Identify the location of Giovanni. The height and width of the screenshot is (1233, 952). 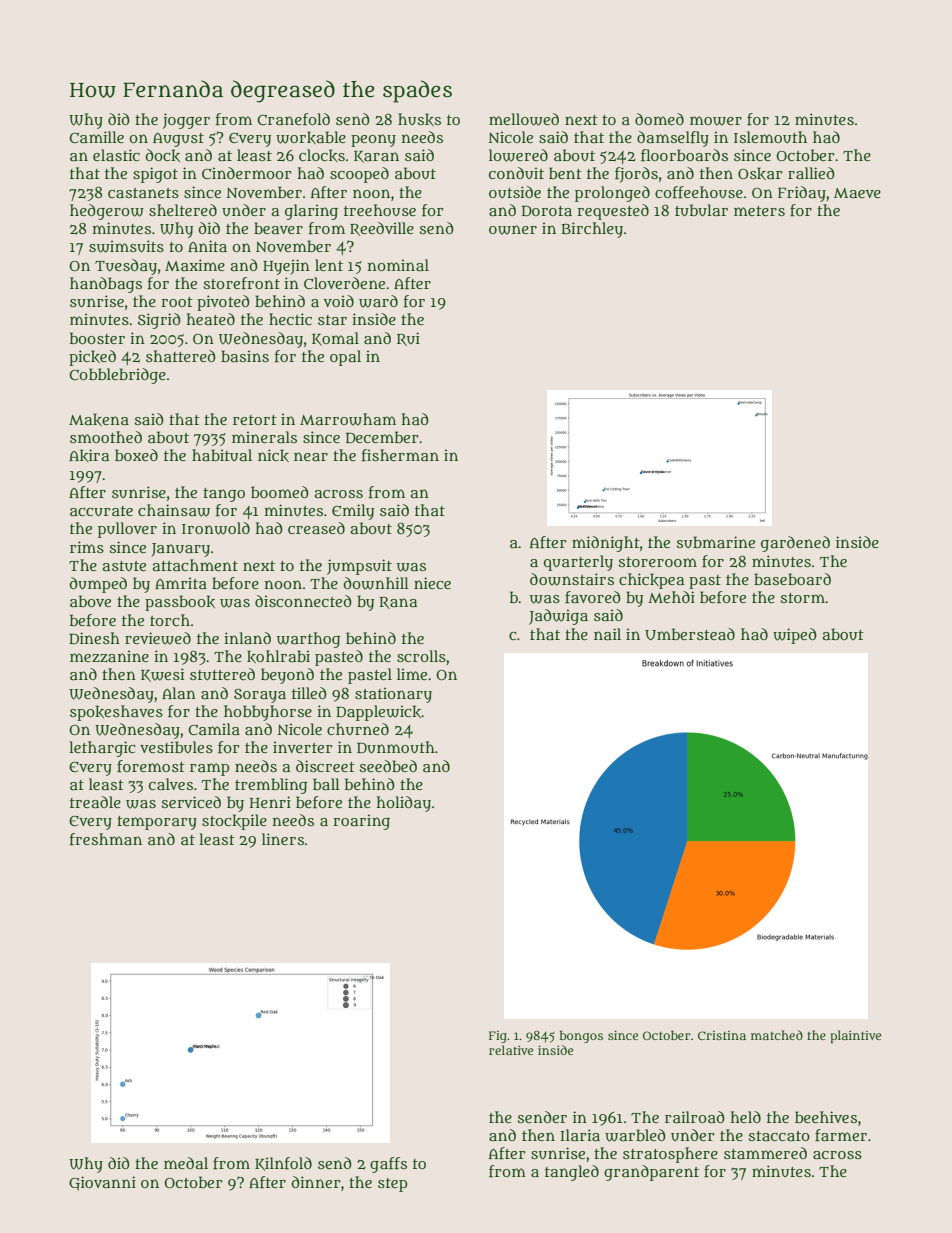
(102, 1183).
